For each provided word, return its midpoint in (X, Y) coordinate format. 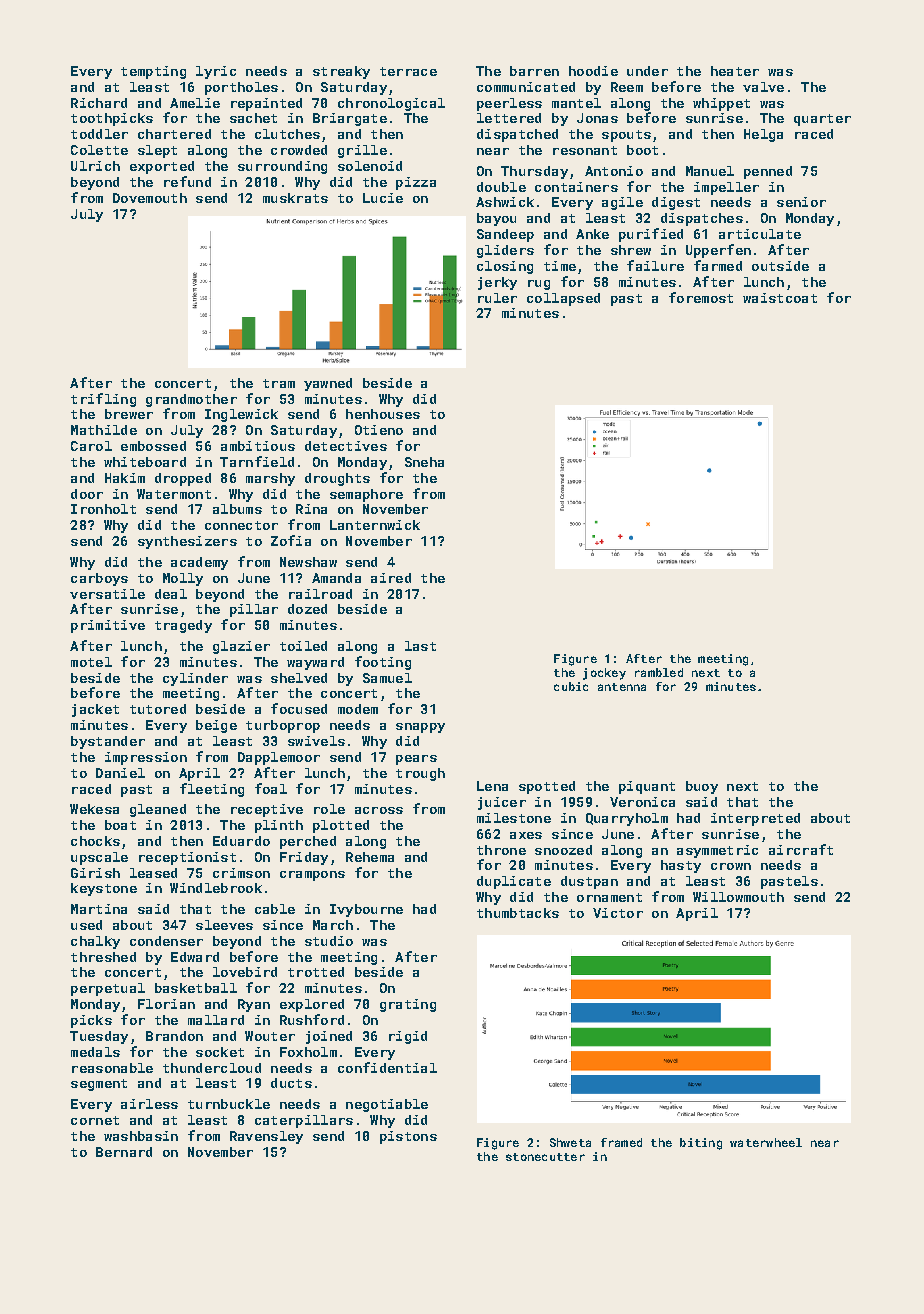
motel (91, 662)
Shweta (570, 1142)
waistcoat (780, 298)
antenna (622, 687)
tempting (153, 72)
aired (391, 578)
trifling (103, 400)
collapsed (563, 299)
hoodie (593, 71)
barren (534, 71)
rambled (659, 672)
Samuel (387, 678)
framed (621, 1142)
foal (271, 788)
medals (95, 1052)
